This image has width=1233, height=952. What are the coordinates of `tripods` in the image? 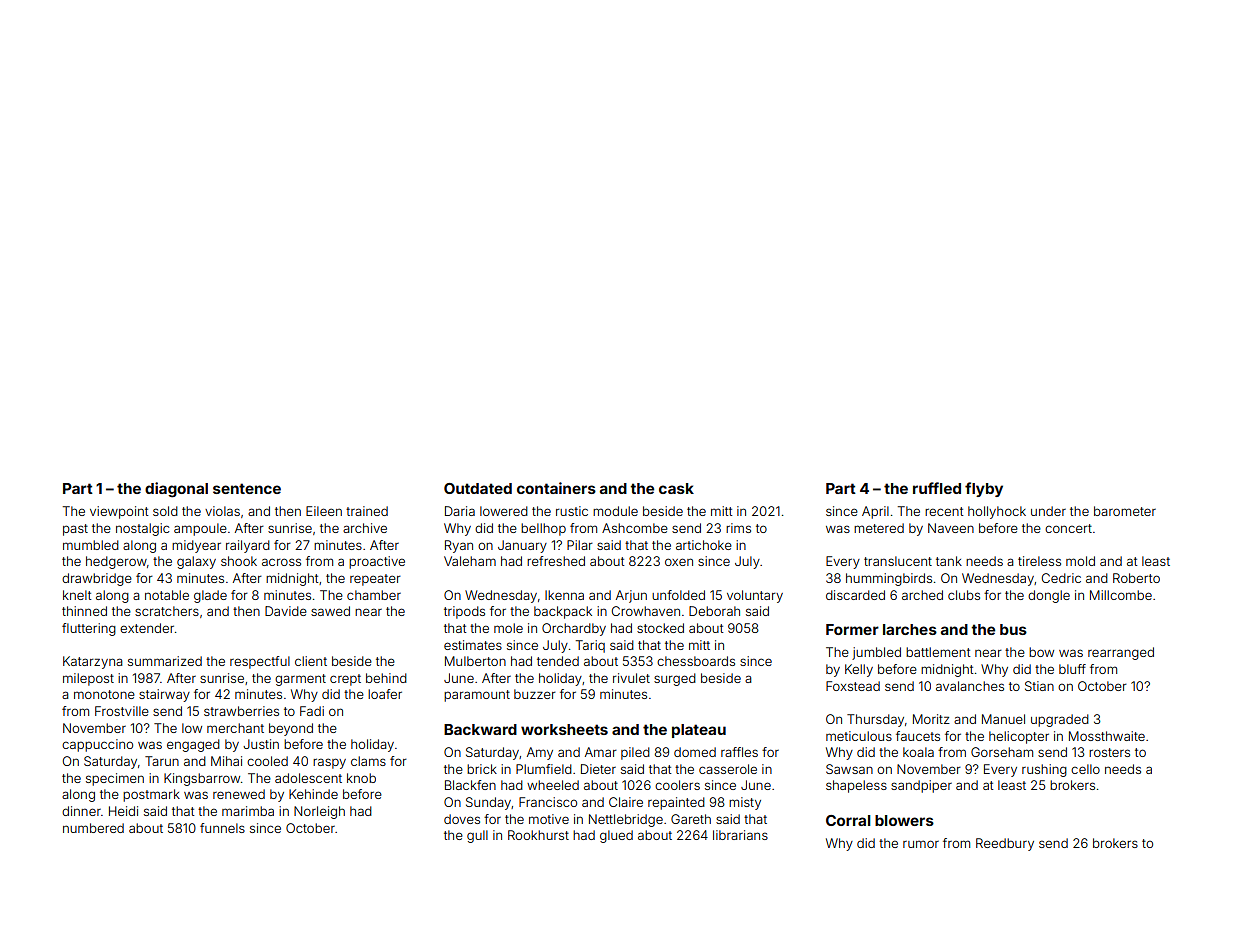 It's located at (464, 612).
